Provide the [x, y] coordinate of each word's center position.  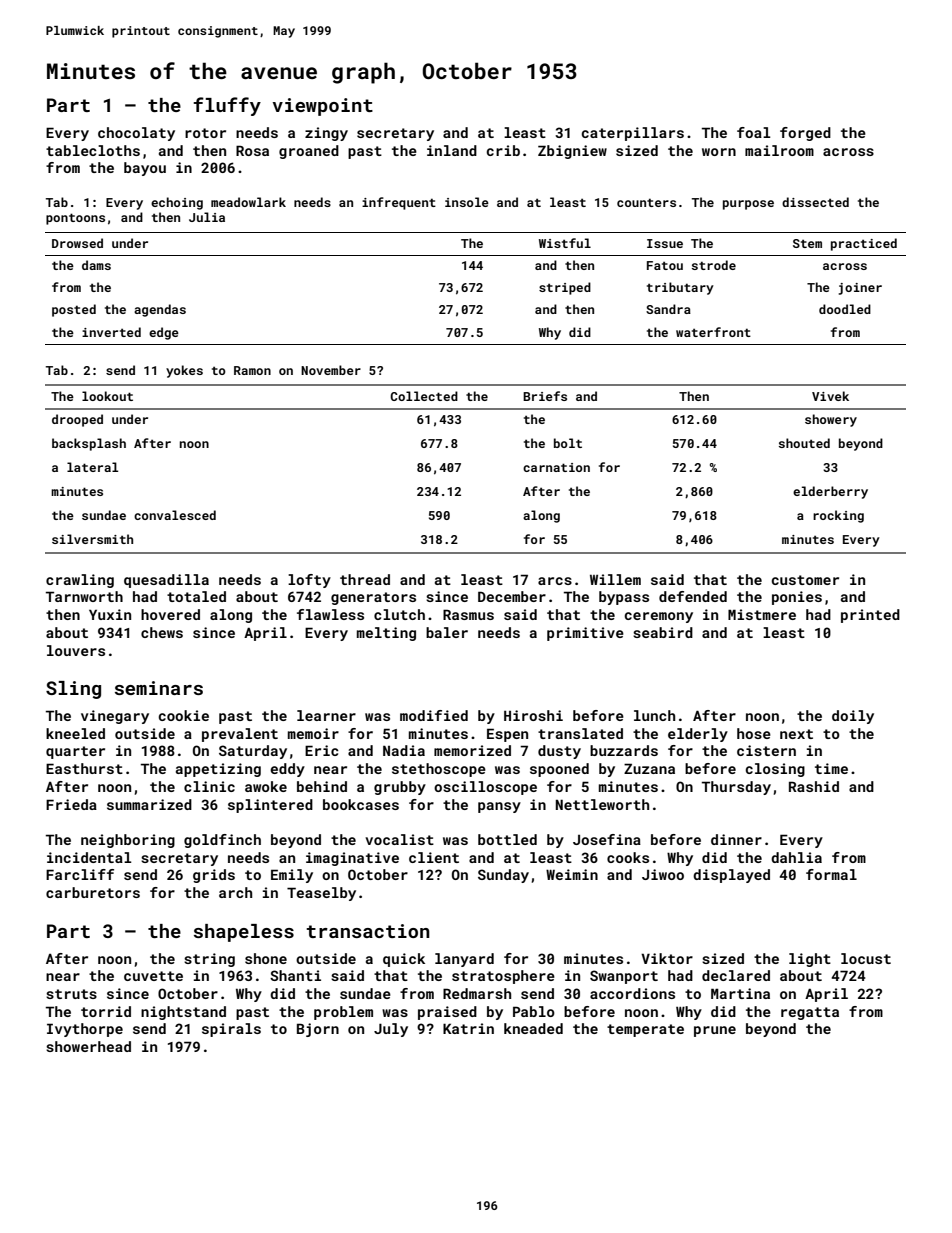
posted [74, 310]
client [434, 857]
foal [753, 132]
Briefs [545, 396]
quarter [75, 752]
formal [831, 874]
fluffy [227, 106]
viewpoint [323, 107]
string [209, 960]
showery [831, 420]
